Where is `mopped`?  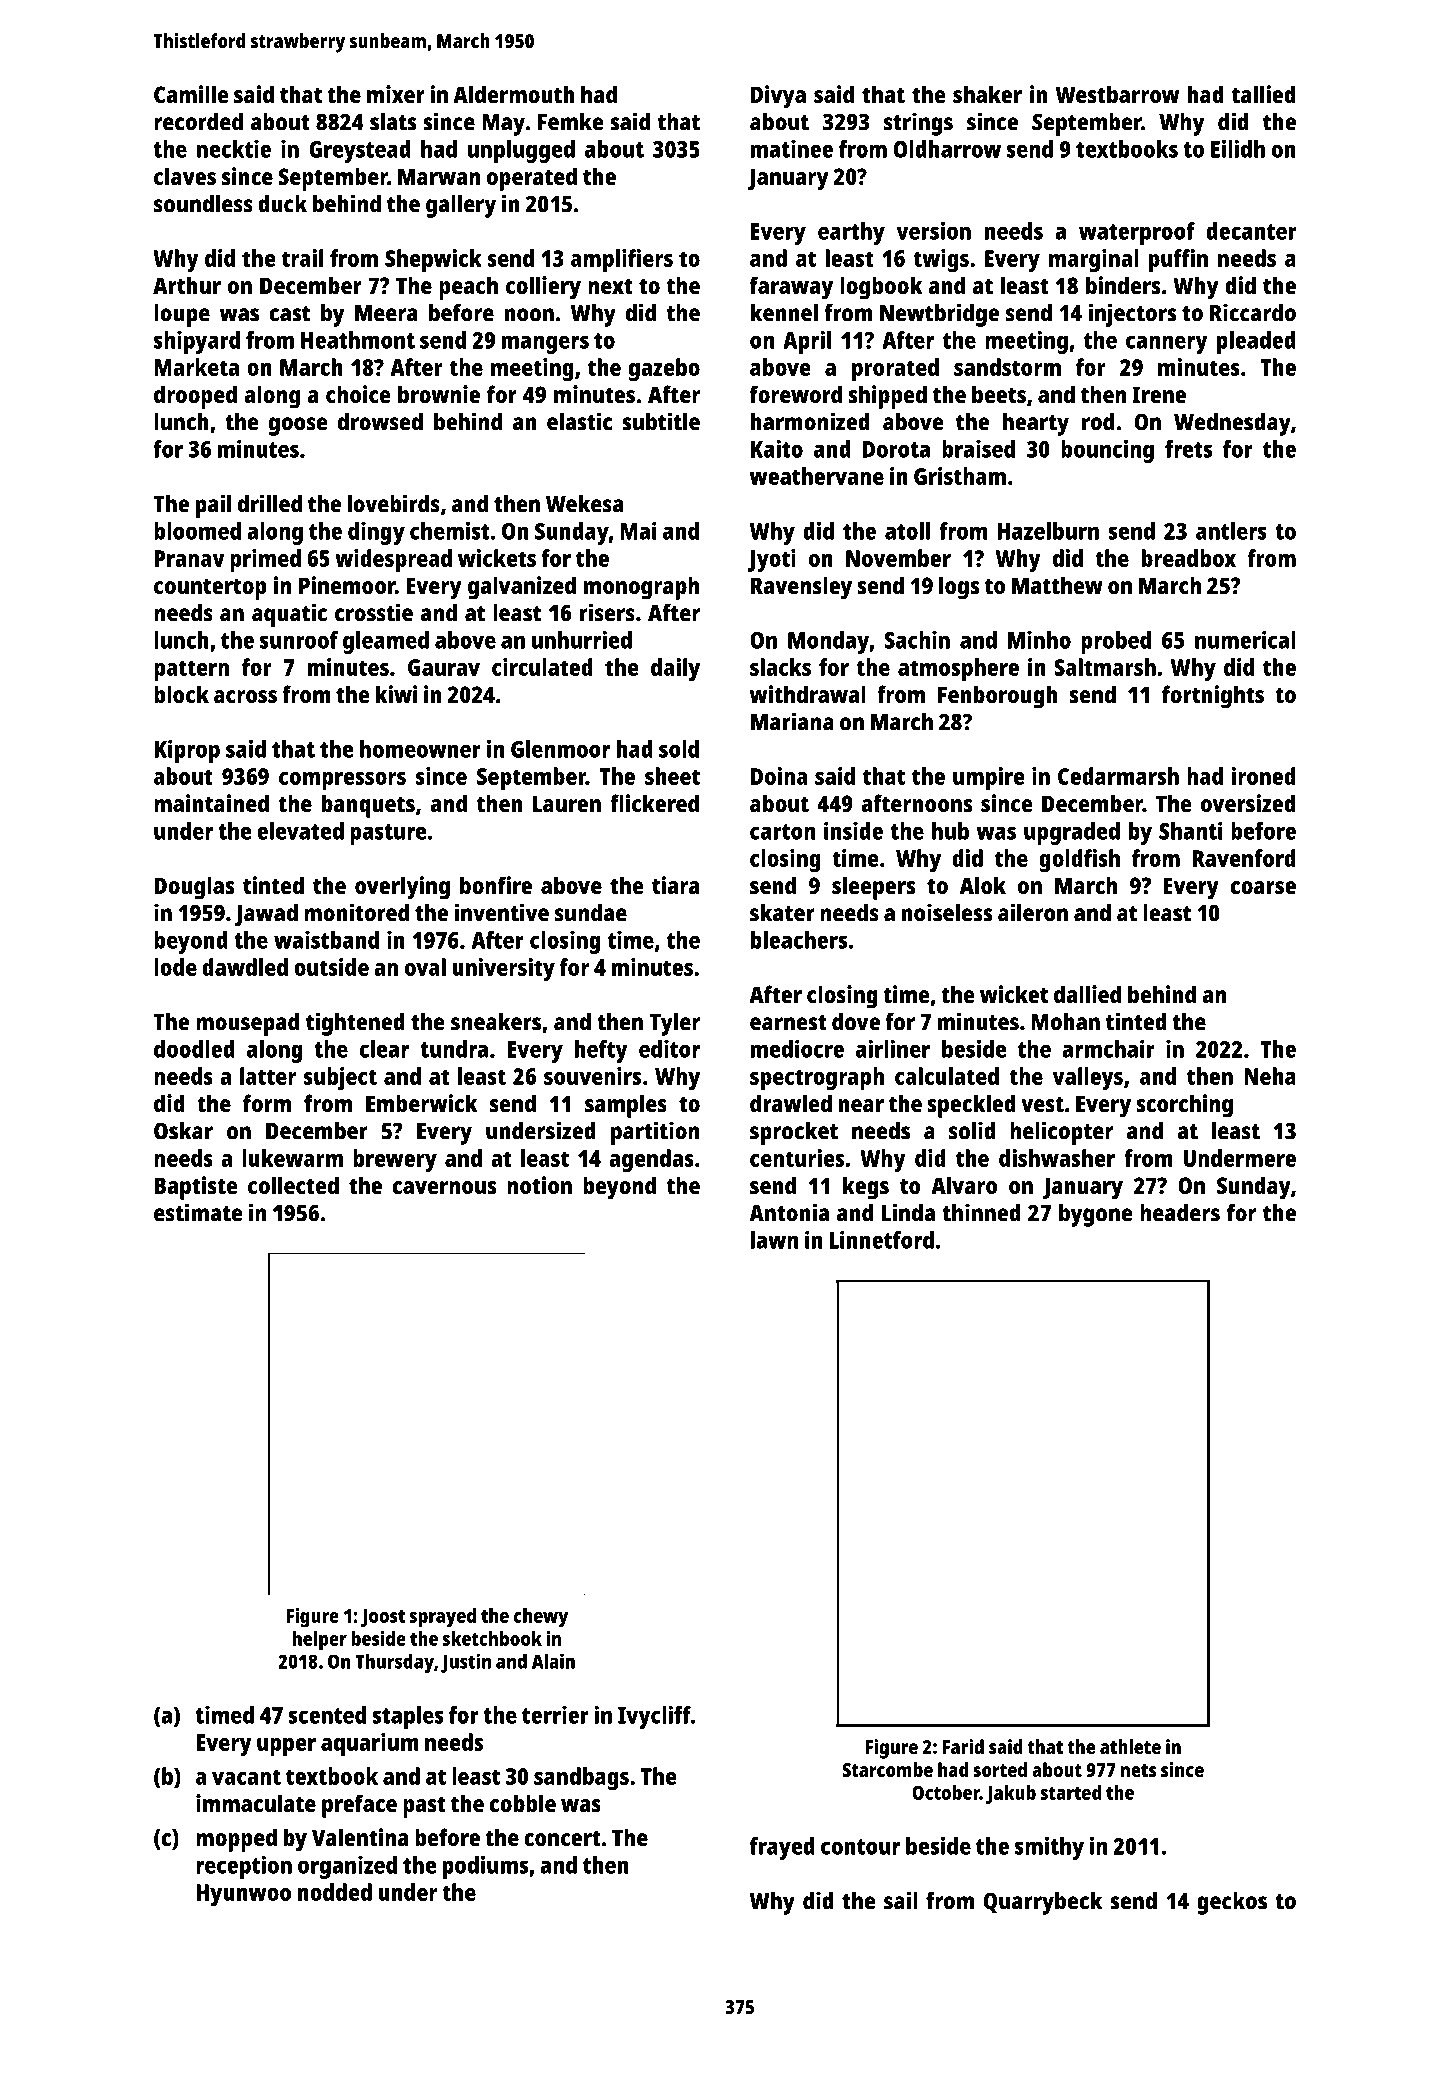
mopped is located at coordinates (236, 1840).
